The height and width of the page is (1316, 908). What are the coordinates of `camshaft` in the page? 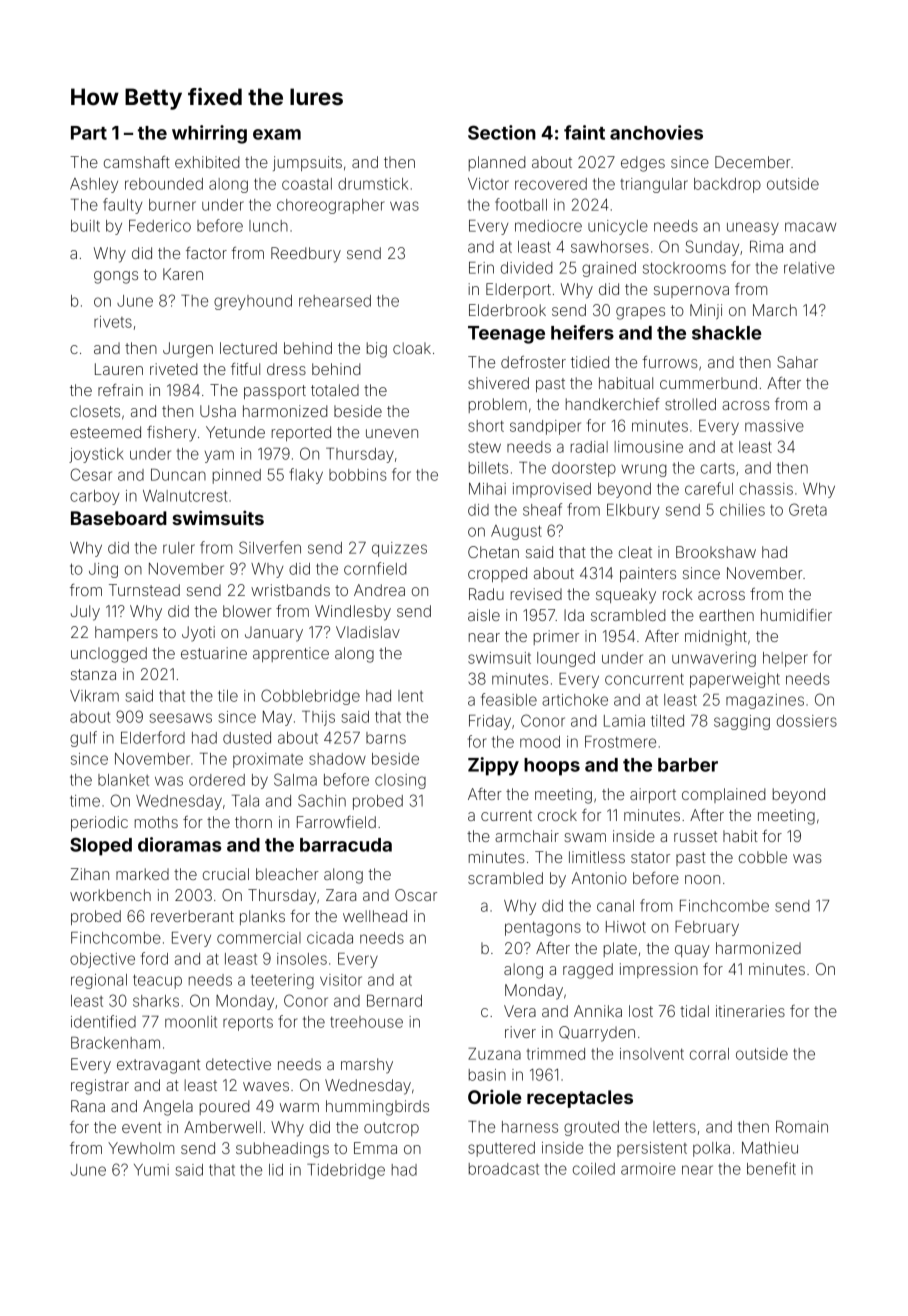 It's located at (137, 162).
